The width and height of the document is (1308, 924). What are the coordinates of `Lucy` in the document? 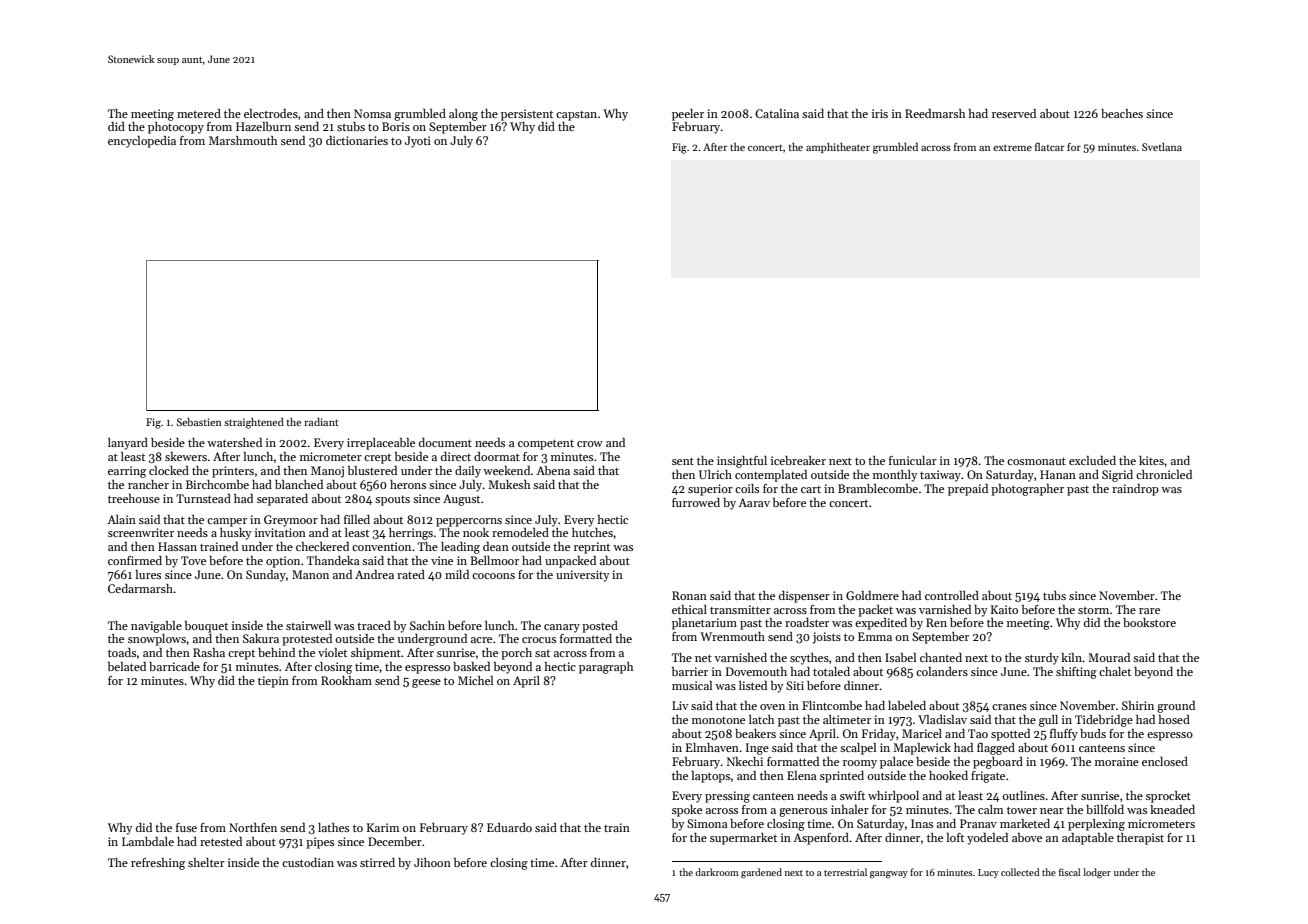 It's located at (988, 873).
